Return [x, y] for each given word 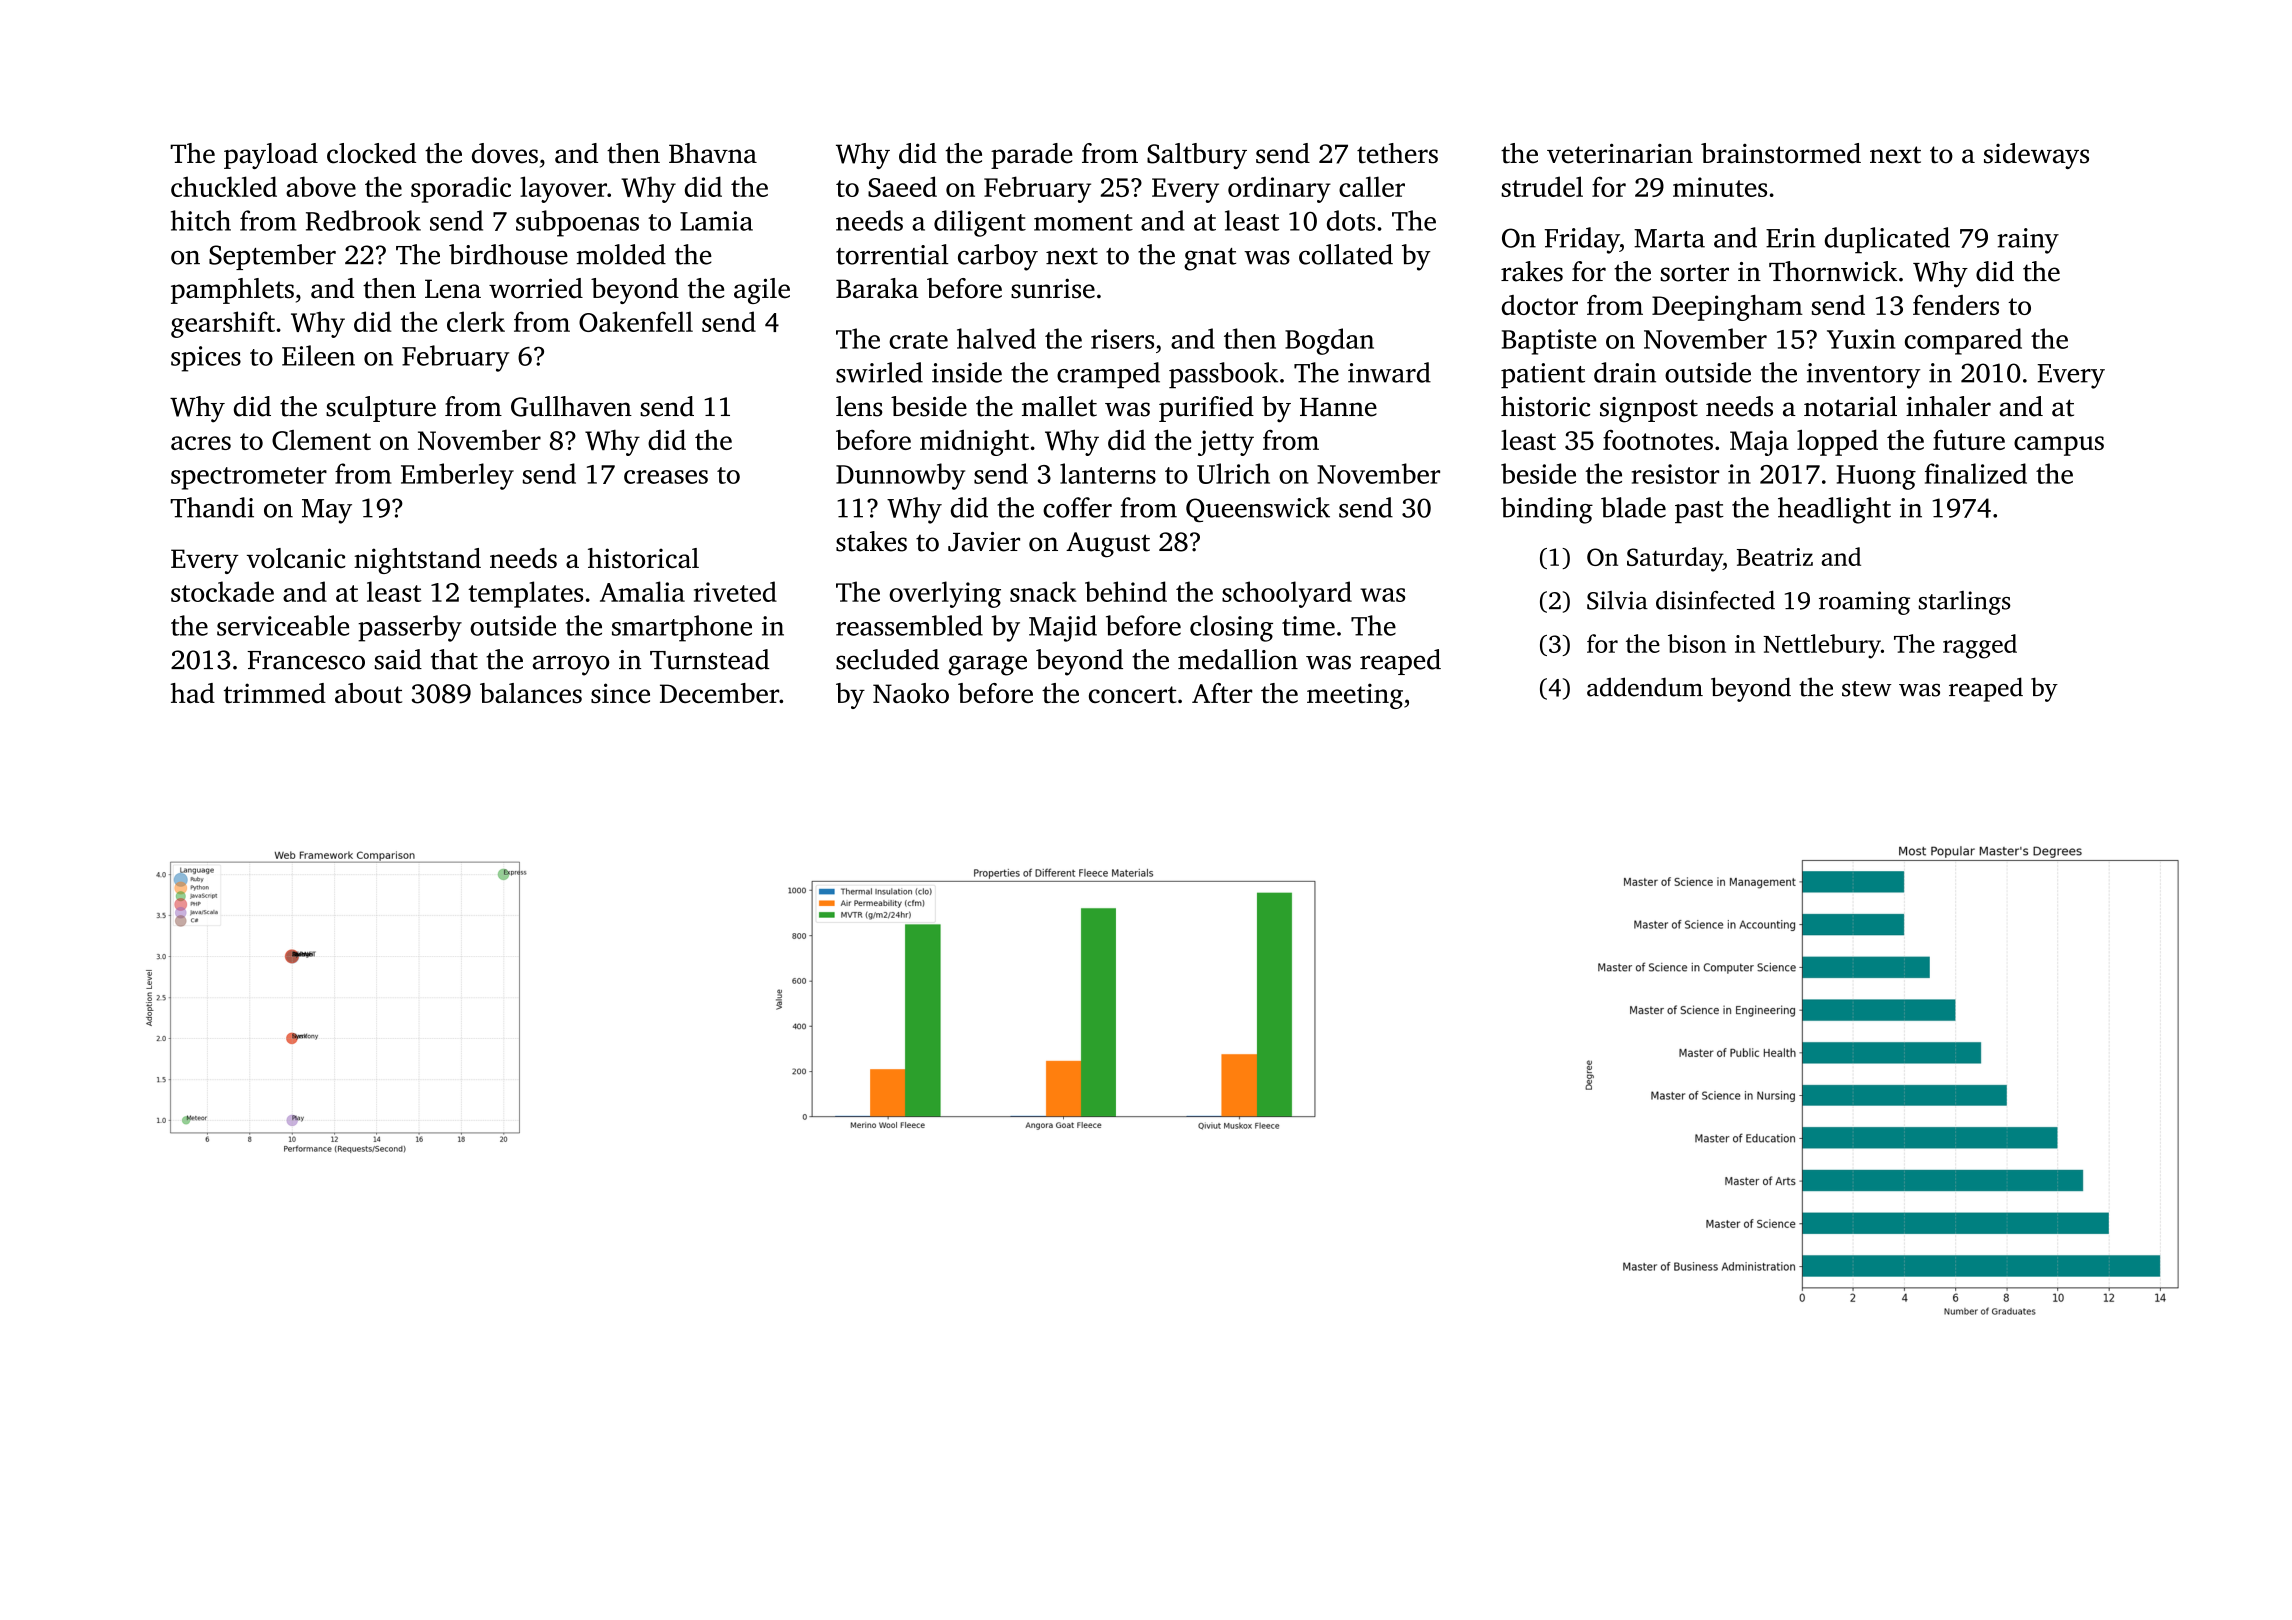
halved [996, 338]
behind [1126, 591]
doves [505, 153]
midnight [974, 443]
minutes [1720, 187]
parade [1031, 156]
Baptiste [1549, 342]
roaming [1864, 603]
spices [206, 359]
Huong [1876, 477]
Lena [453, 289]
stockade [222, 591]
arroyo [571, 665]
